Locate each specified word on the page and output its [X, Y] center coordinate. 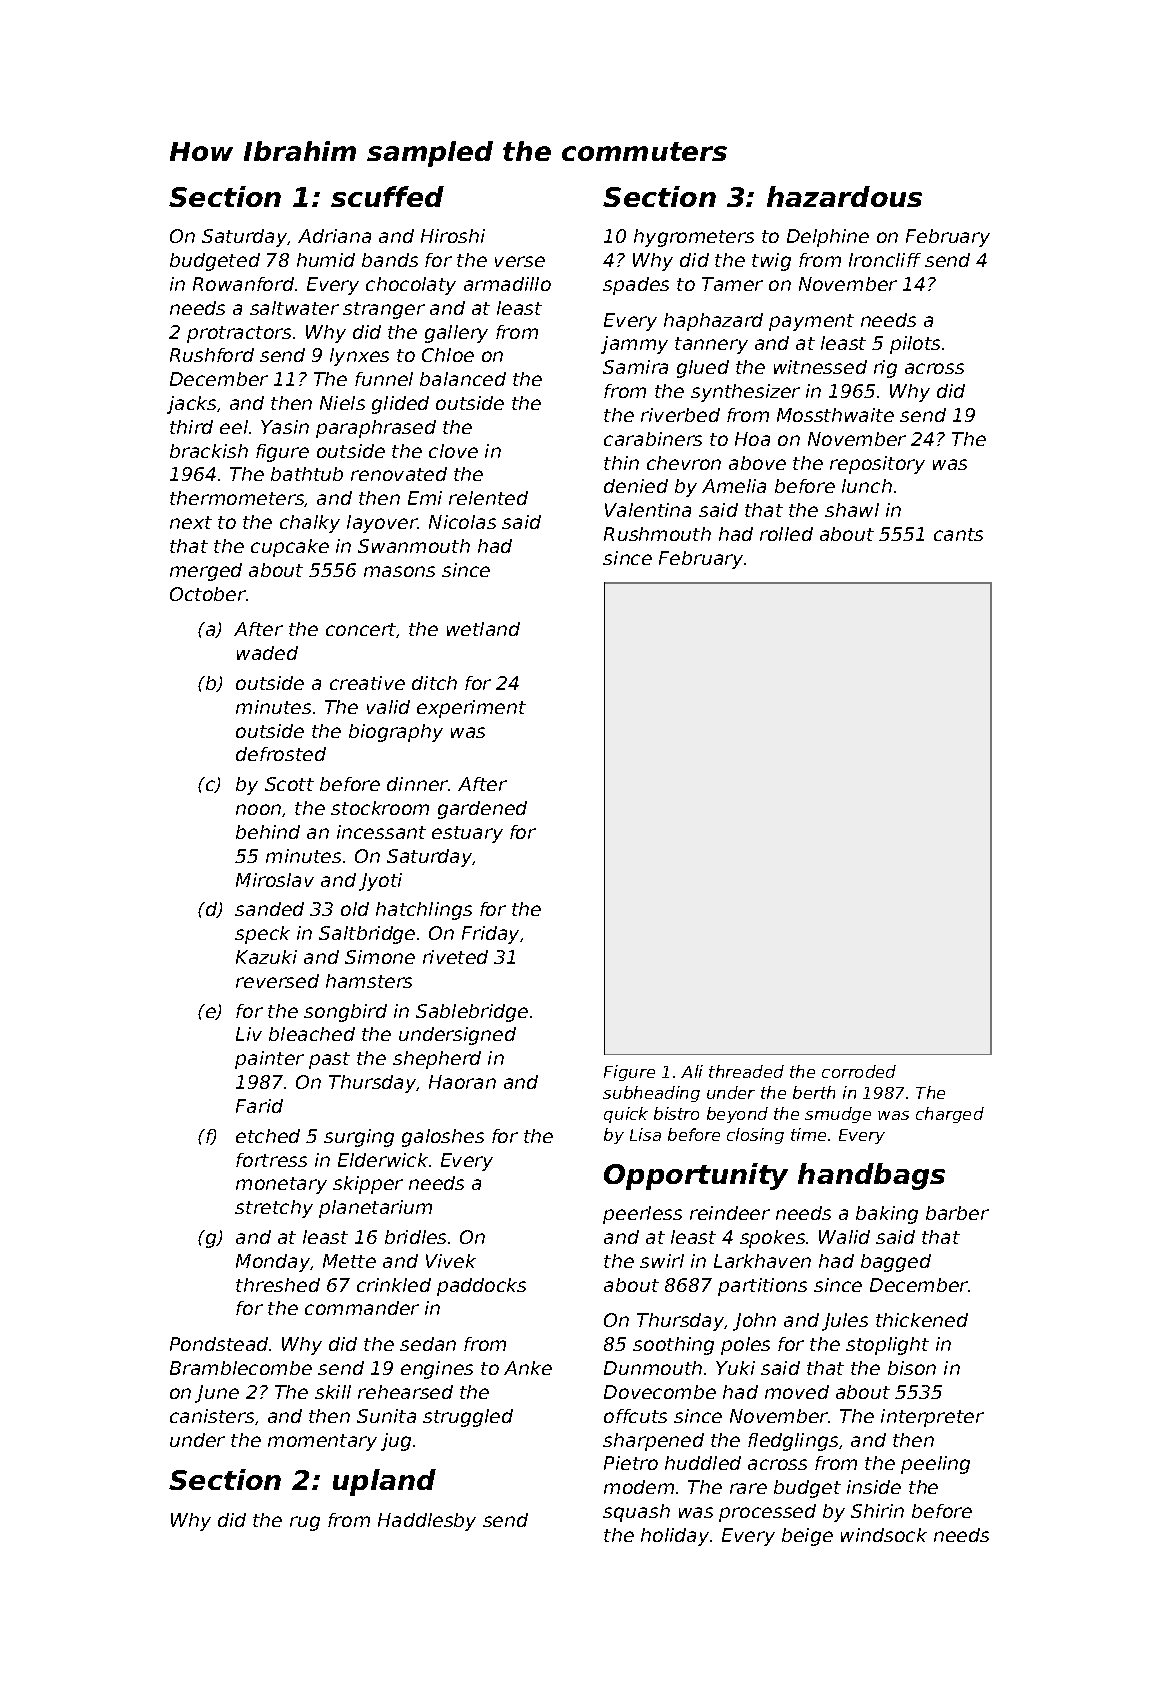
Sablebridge [472, 1013]
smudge [838, 1115]
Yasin [285, 427]
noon [258, 809]
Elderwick [383, 1160]
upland [384, 1482]
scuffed [387, 196]
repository [877, 465]
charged [950, 1115]
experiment [471, 709]
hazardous [844, 196]
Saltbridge [367, 935]
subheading [651, 1094]
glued [703, 369]
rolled [786, 534]
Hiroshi [453, 236]
